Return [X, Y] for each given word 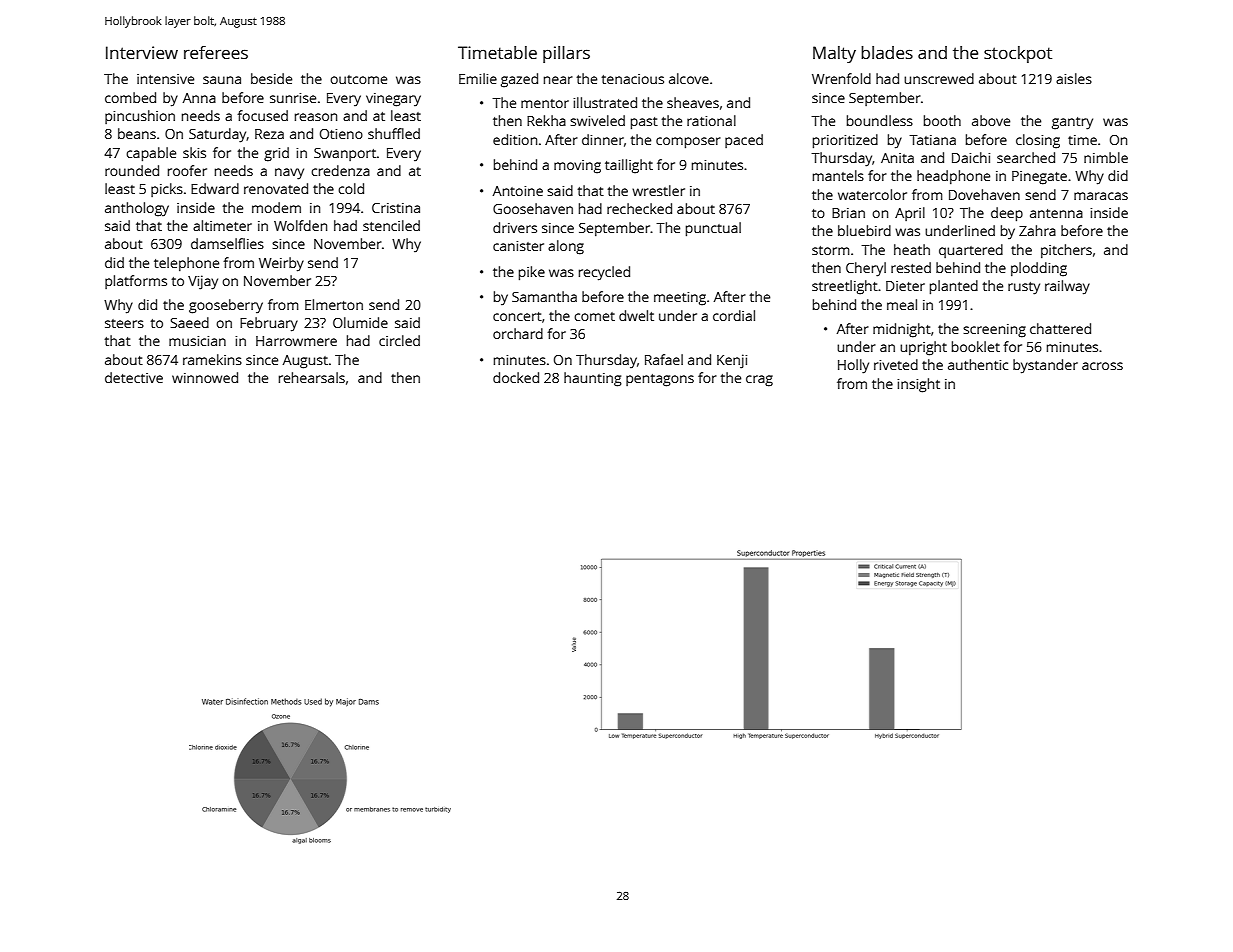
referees [216, 52]
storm [831, 250]
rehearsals [312, 377]
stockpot [1018, 54]
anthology [137, 209]
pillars [566, 54]
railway [1067, 287]
